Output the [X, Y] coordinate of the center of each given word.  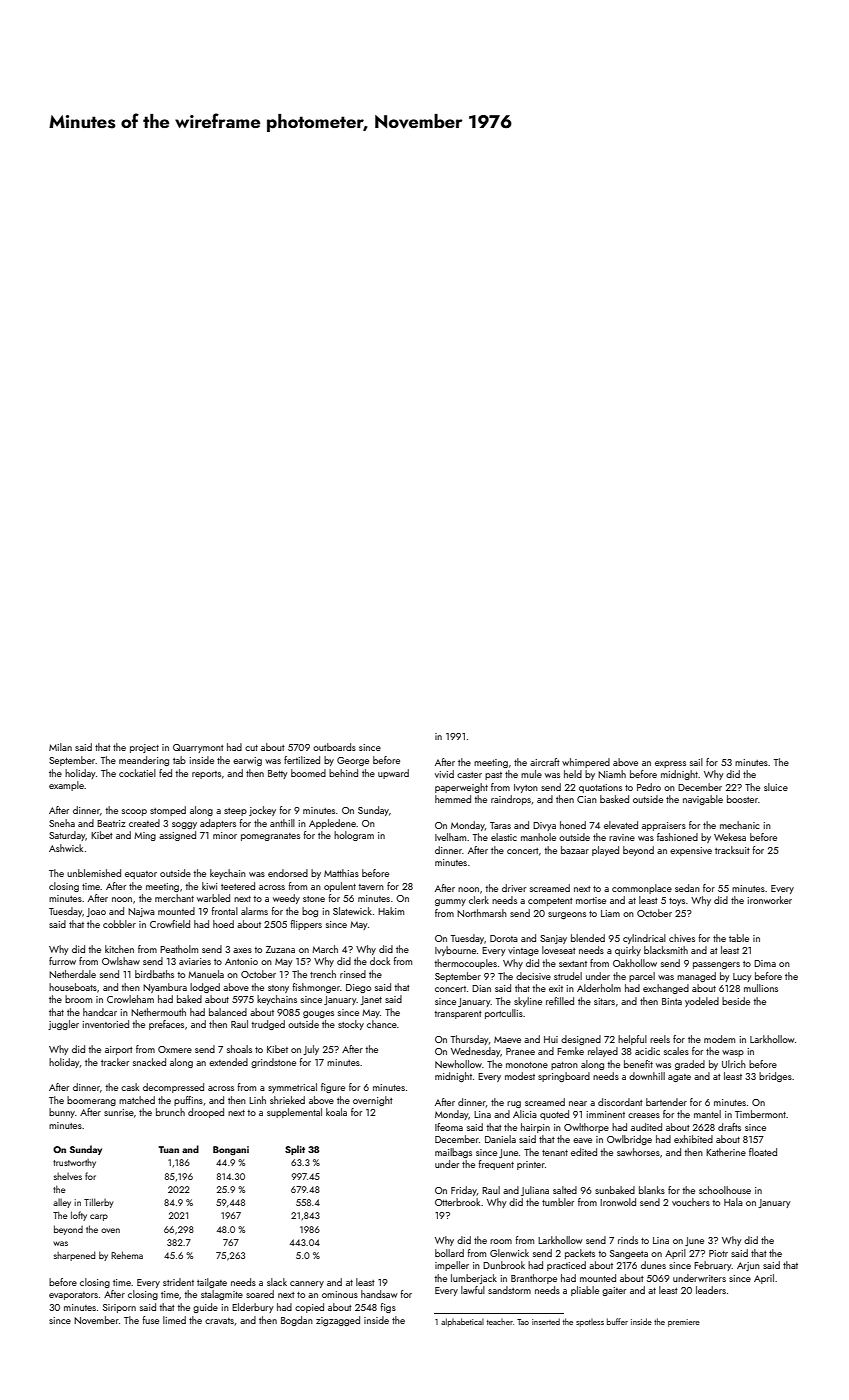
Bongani [231, 1151]
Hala [733, 1202]
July [311, 1050]
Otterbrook [457, 1202]
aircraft [545, 762]
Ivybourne [455, 951]
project [144, 748]
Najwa [141, 912]
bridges [775, 1077]
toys [677, 902]
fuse [150, 1320]
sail [696, 762]
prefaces [166, 1025]
